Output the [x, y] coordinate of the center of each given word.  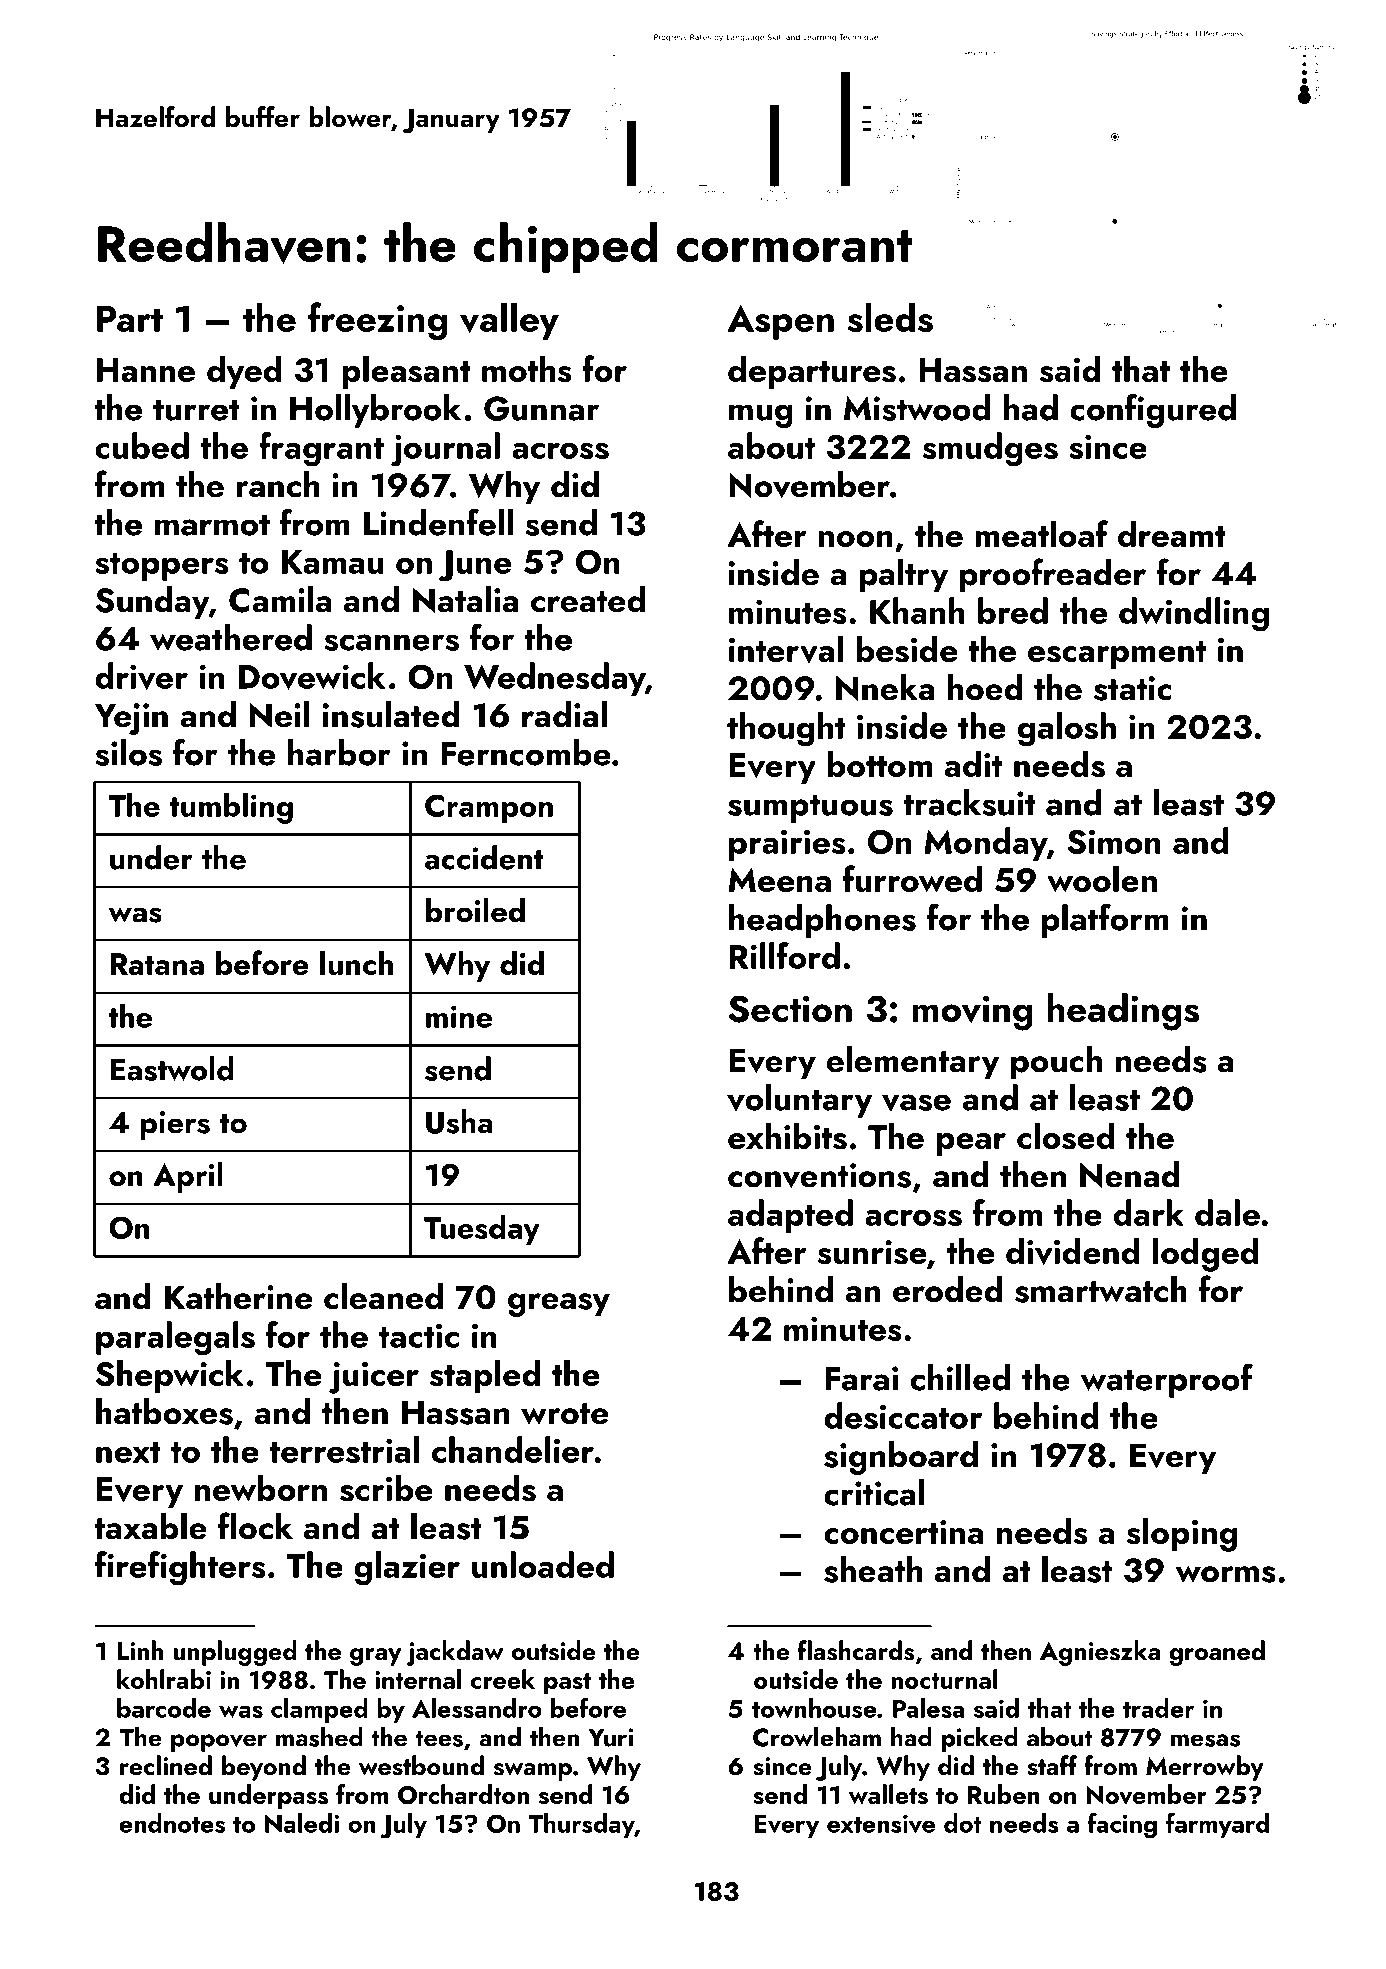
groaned [1217, 1653]
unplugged [235, 1653]
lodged [1206, 1254]
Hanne [146, 370]
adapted [790, 1216]
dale [1227, 1212]
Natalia [465, 599]
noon [855, 539]
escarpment [1117, 655]
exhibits [787, 1136]
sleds [890, 317]
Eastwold [172, 1068]
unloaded [543, 1564]
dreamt [1172, 533]
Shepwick [169, 1376]
